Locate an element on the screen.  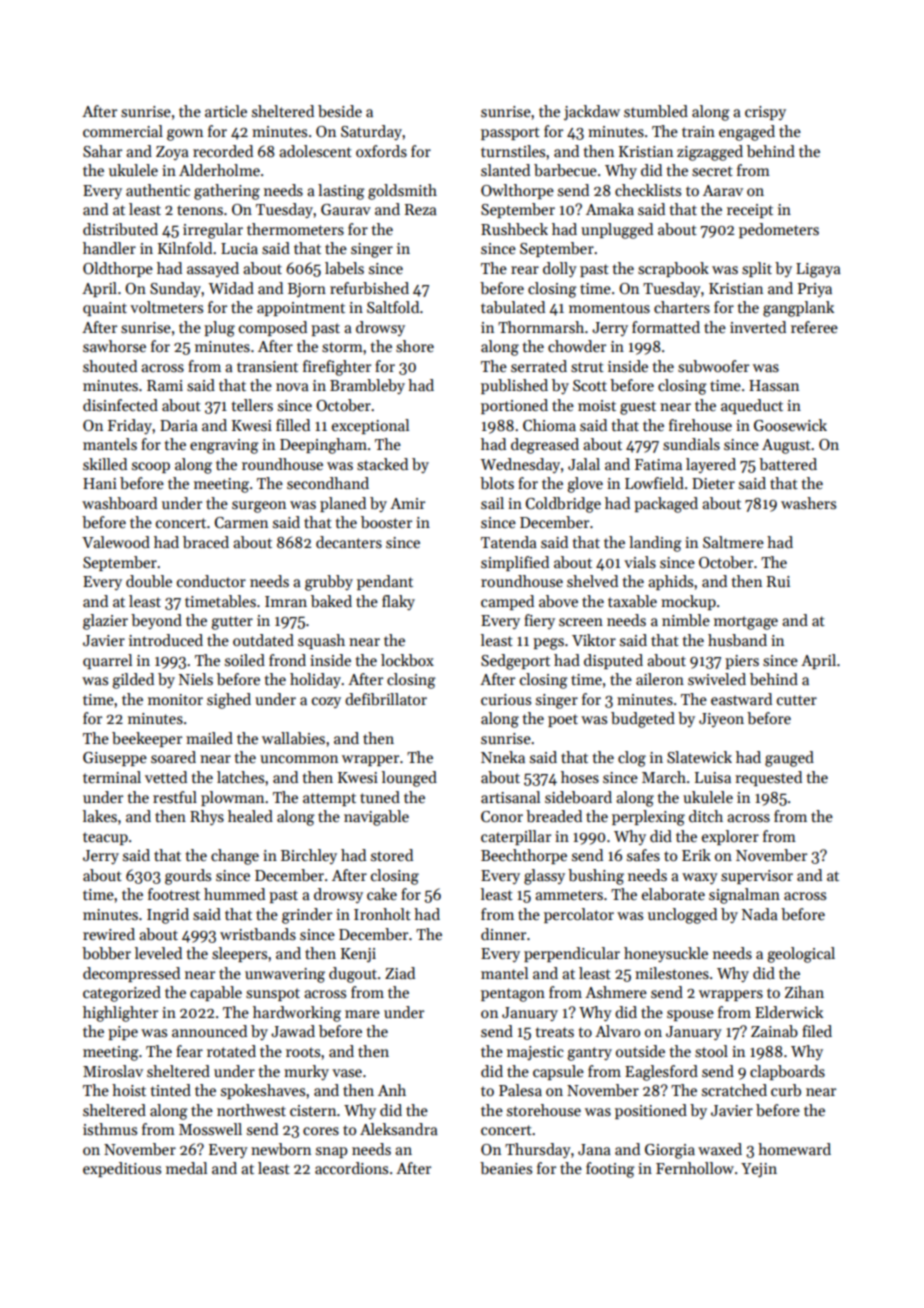
oxfords is located at coordinates (381, 151).
